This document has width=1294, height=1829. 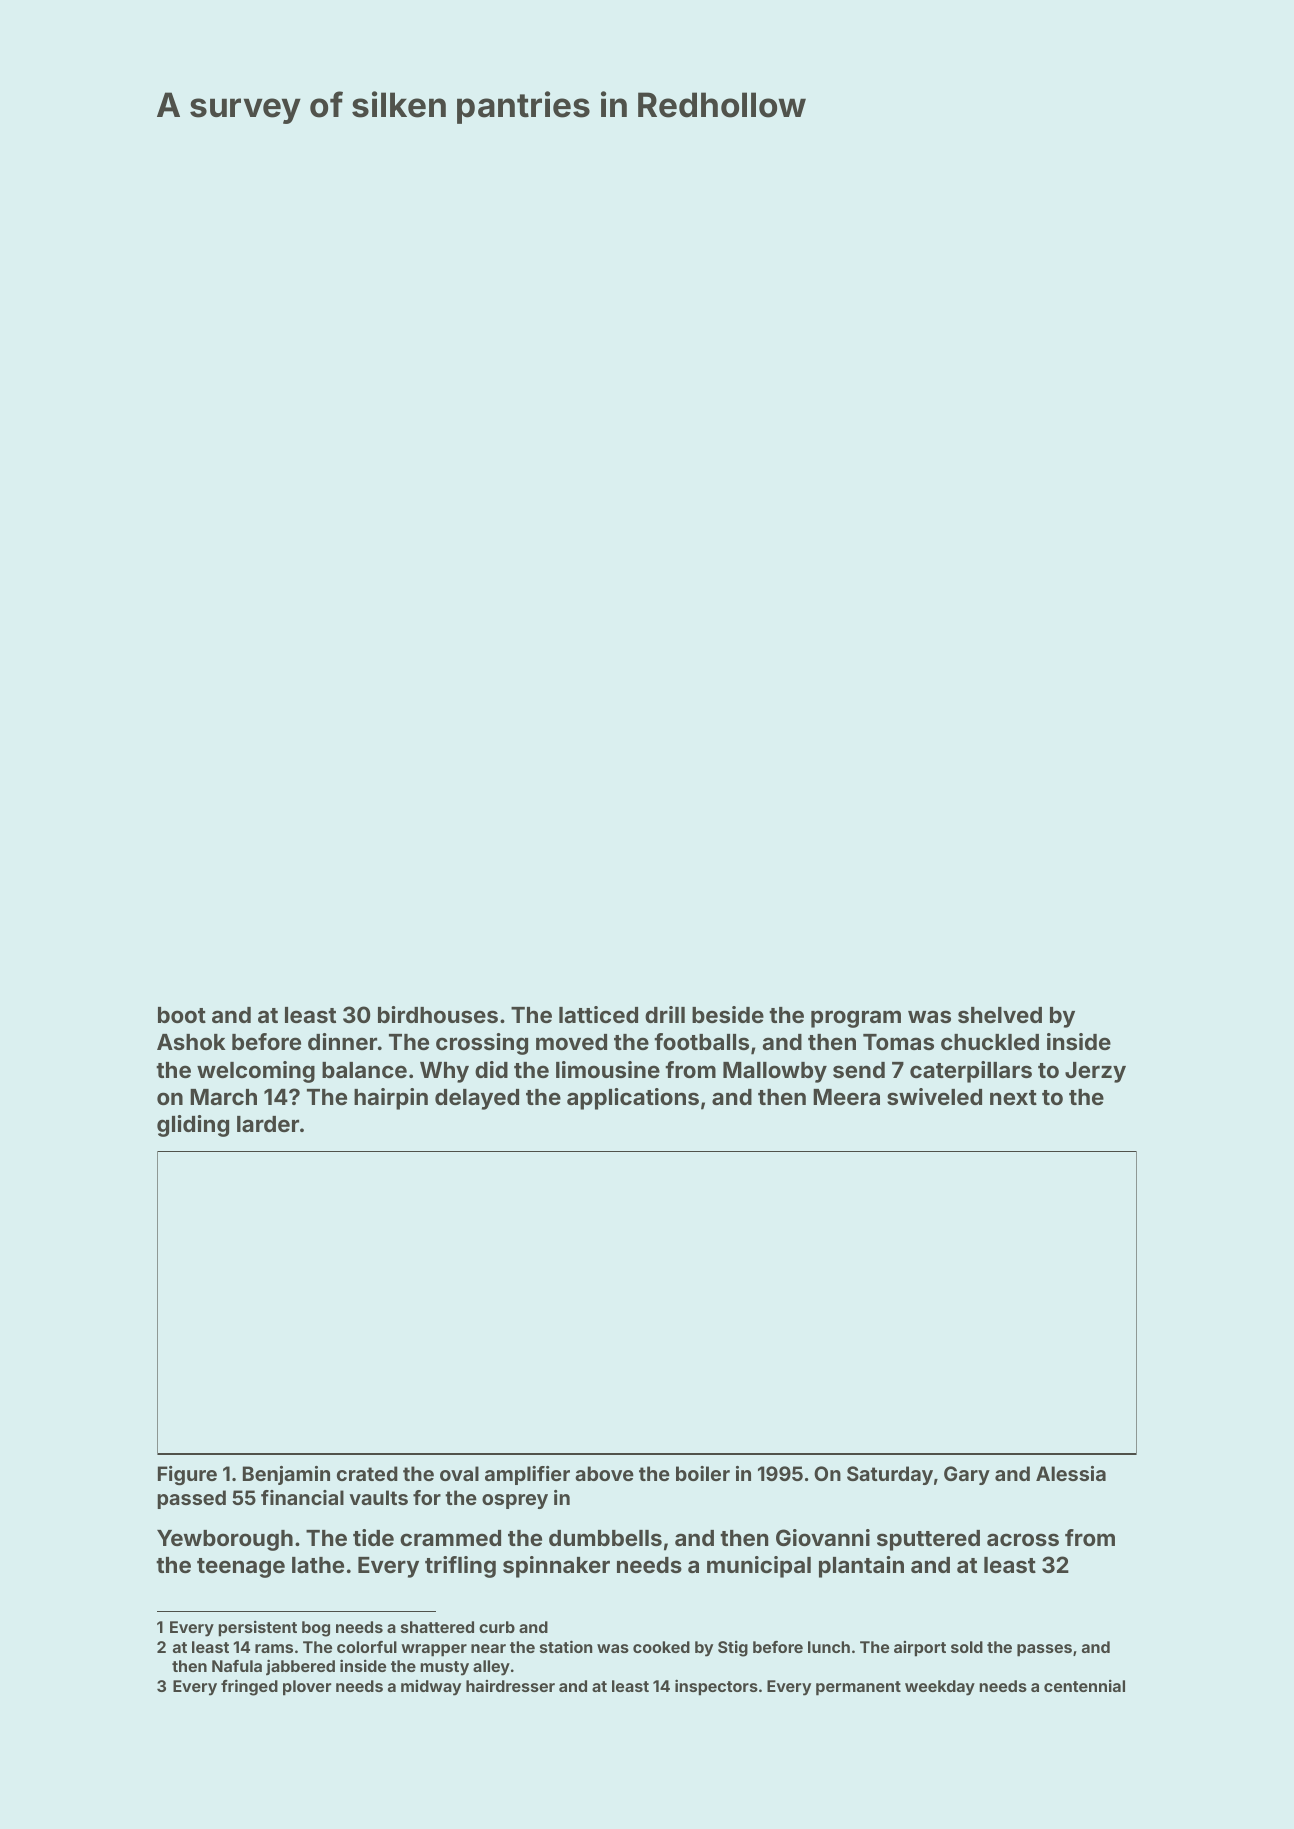 What do you see at coordinates (438, 1014) in the document?
I see `birdhouses` at bounding box center [438, 1014].
